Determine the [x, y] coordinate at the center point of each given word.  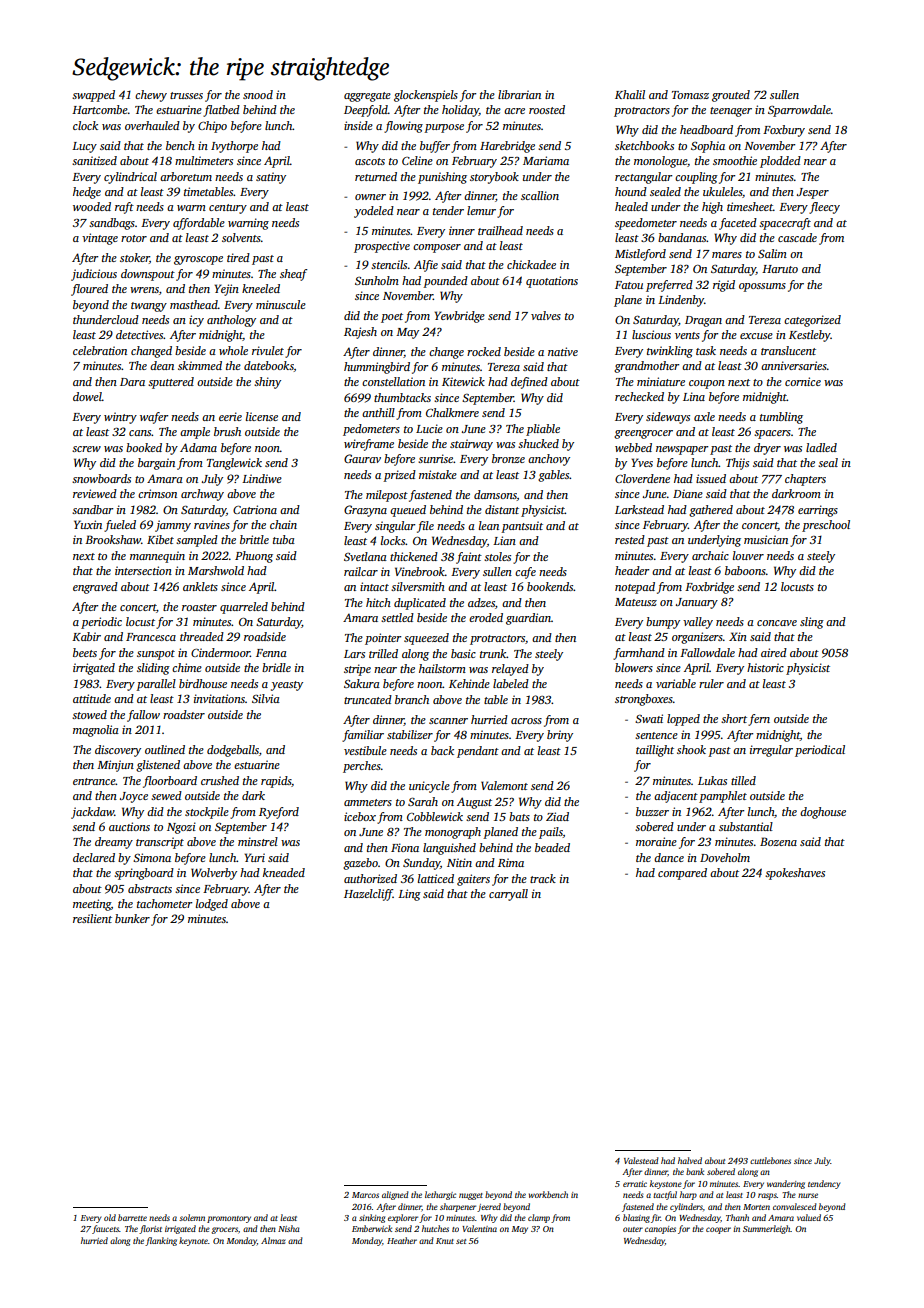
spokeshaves [795, 874]
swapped [93, 96]
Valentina [479, 1228]
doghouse [823, 813]
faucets [105, 1229]
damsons [495, 495]
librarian [519, 94]
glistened [158, 766]
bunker [132, 918]
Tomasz [690, 95]
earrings [818, 511]
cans [140, 433]
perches [362, 767]
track [543, 878]
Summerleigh [767, 1229]
